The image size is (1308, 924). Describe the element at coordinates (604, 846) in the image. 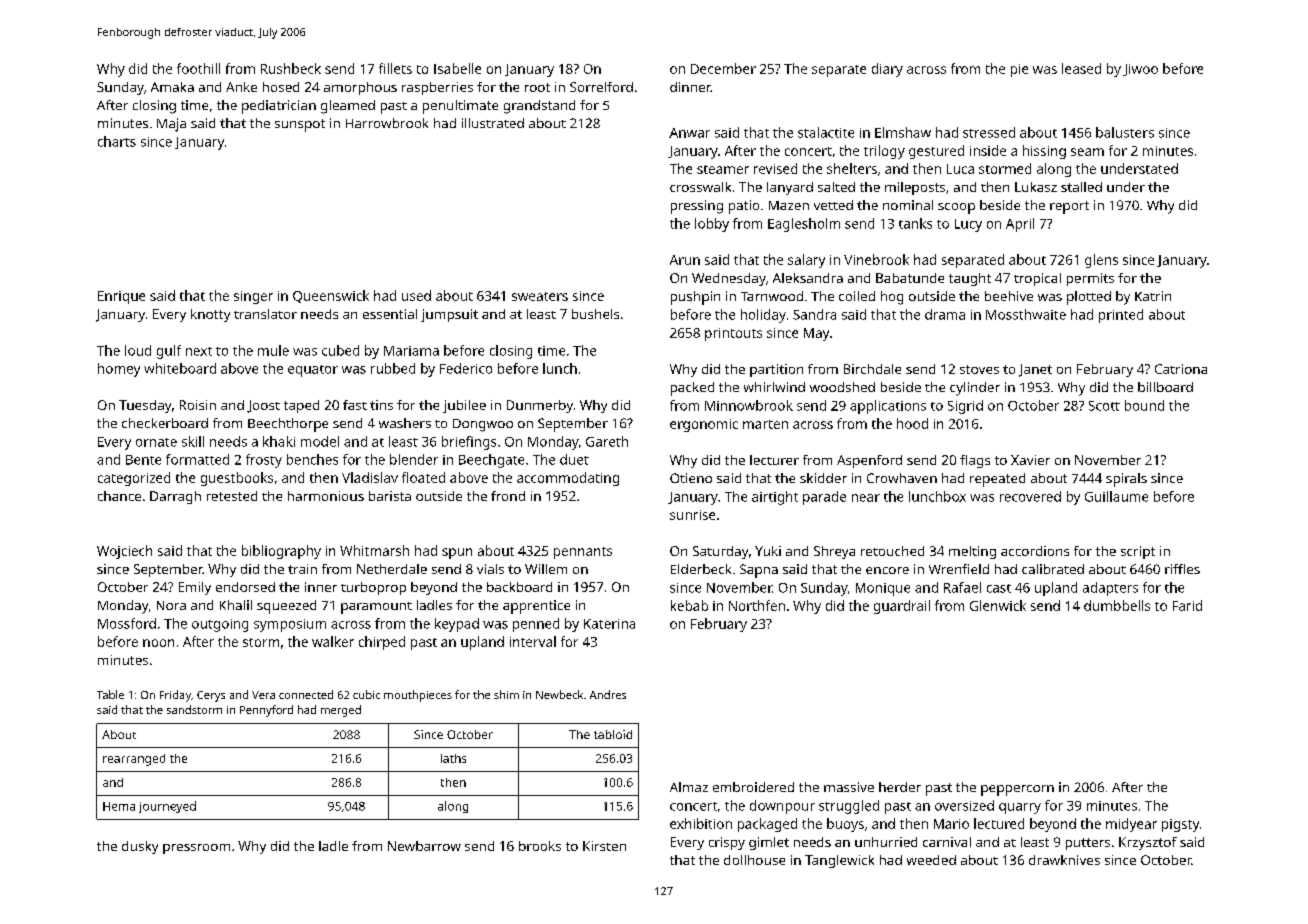

I see `Kirsten` at that location.
